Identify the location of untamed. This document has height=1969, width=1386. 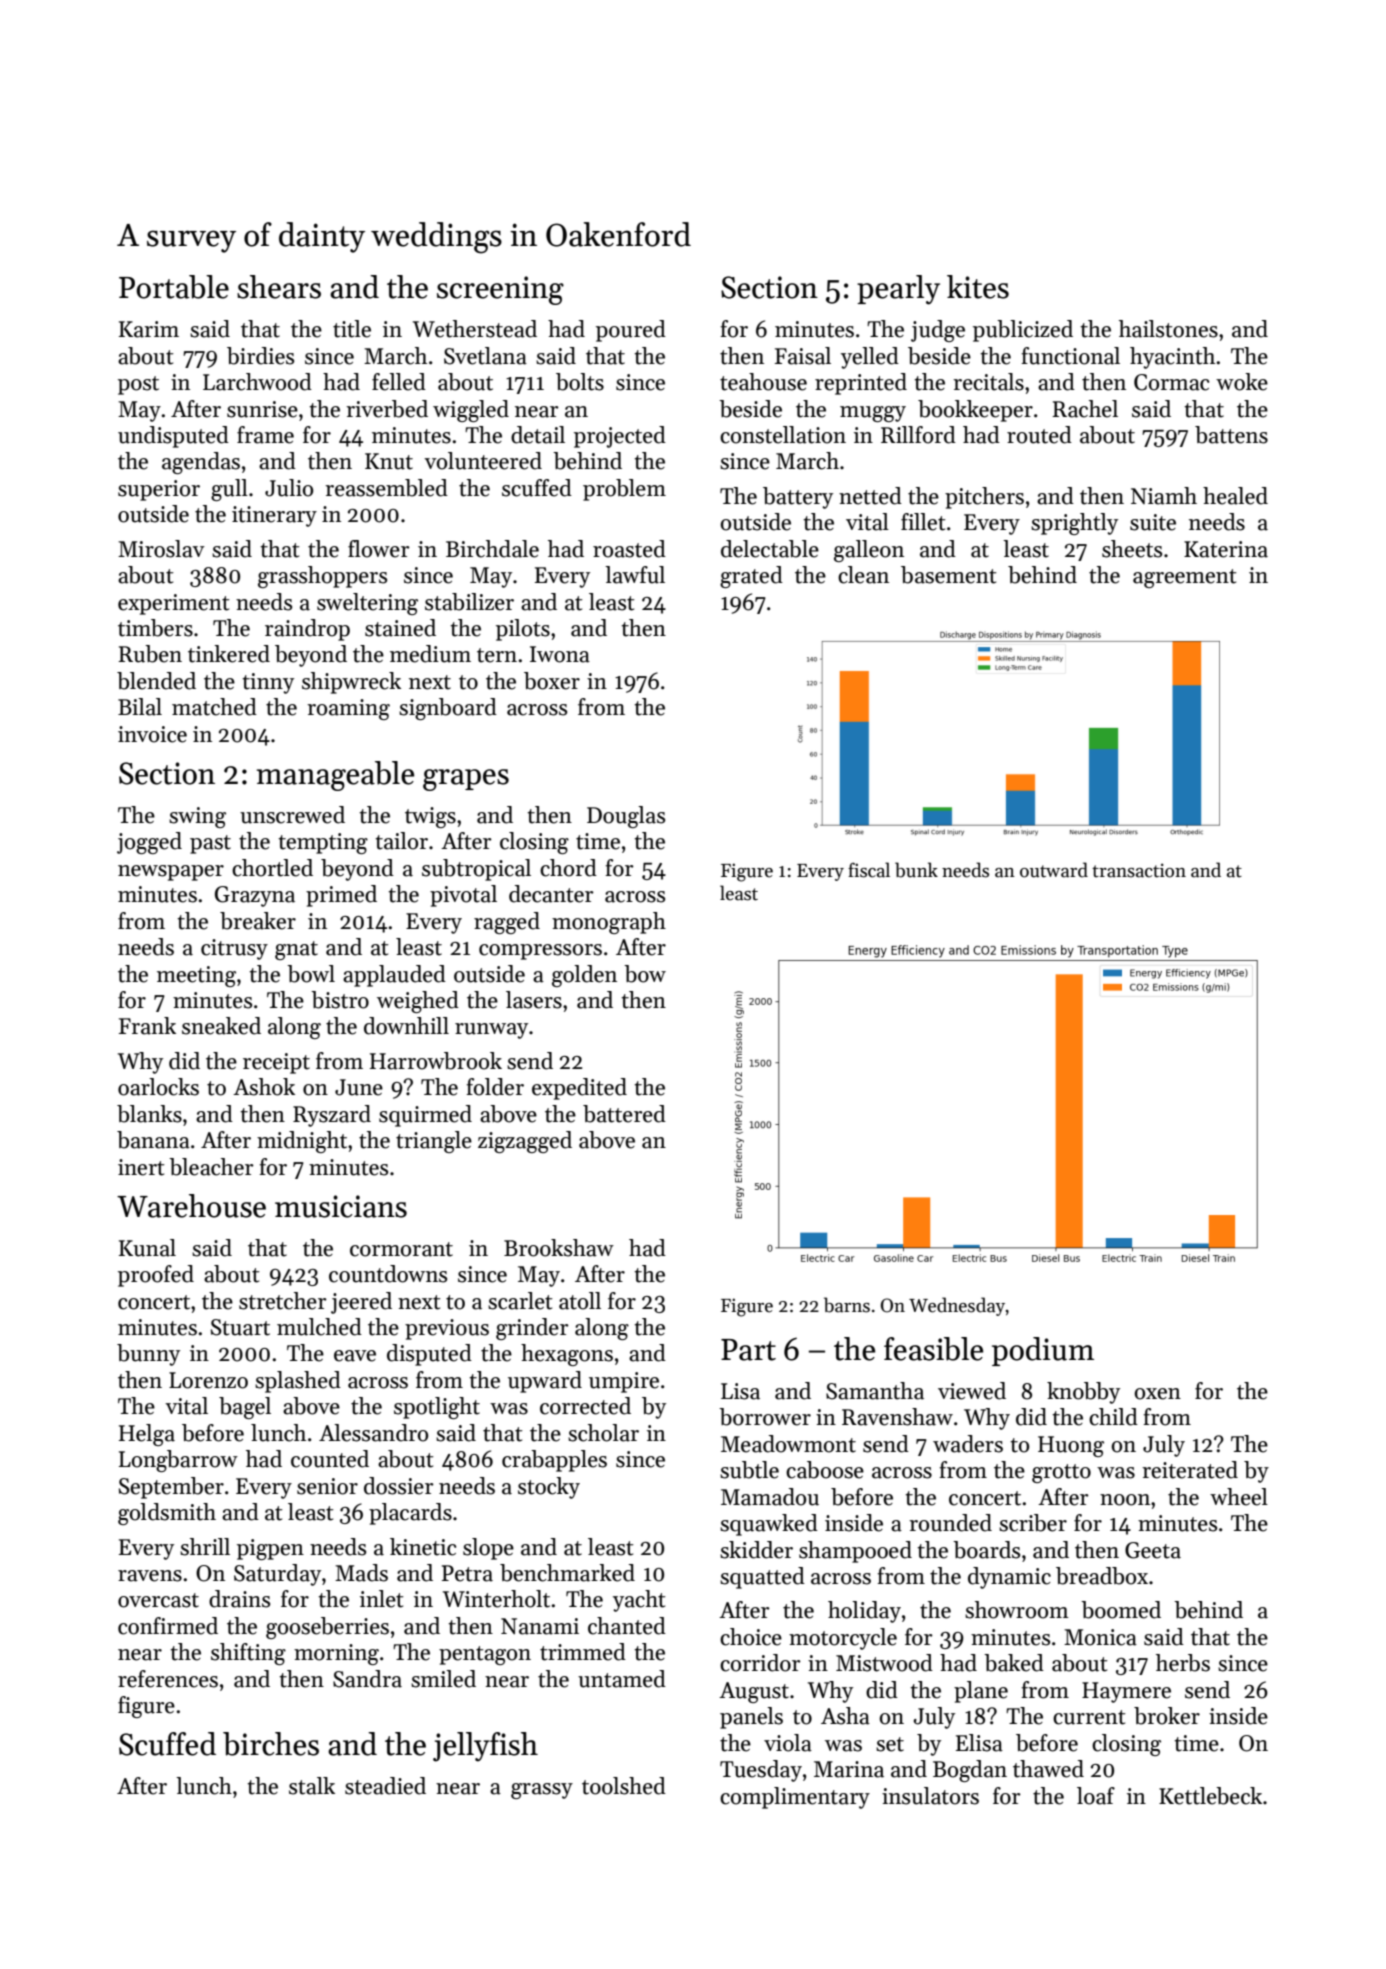
(622, 1679).
